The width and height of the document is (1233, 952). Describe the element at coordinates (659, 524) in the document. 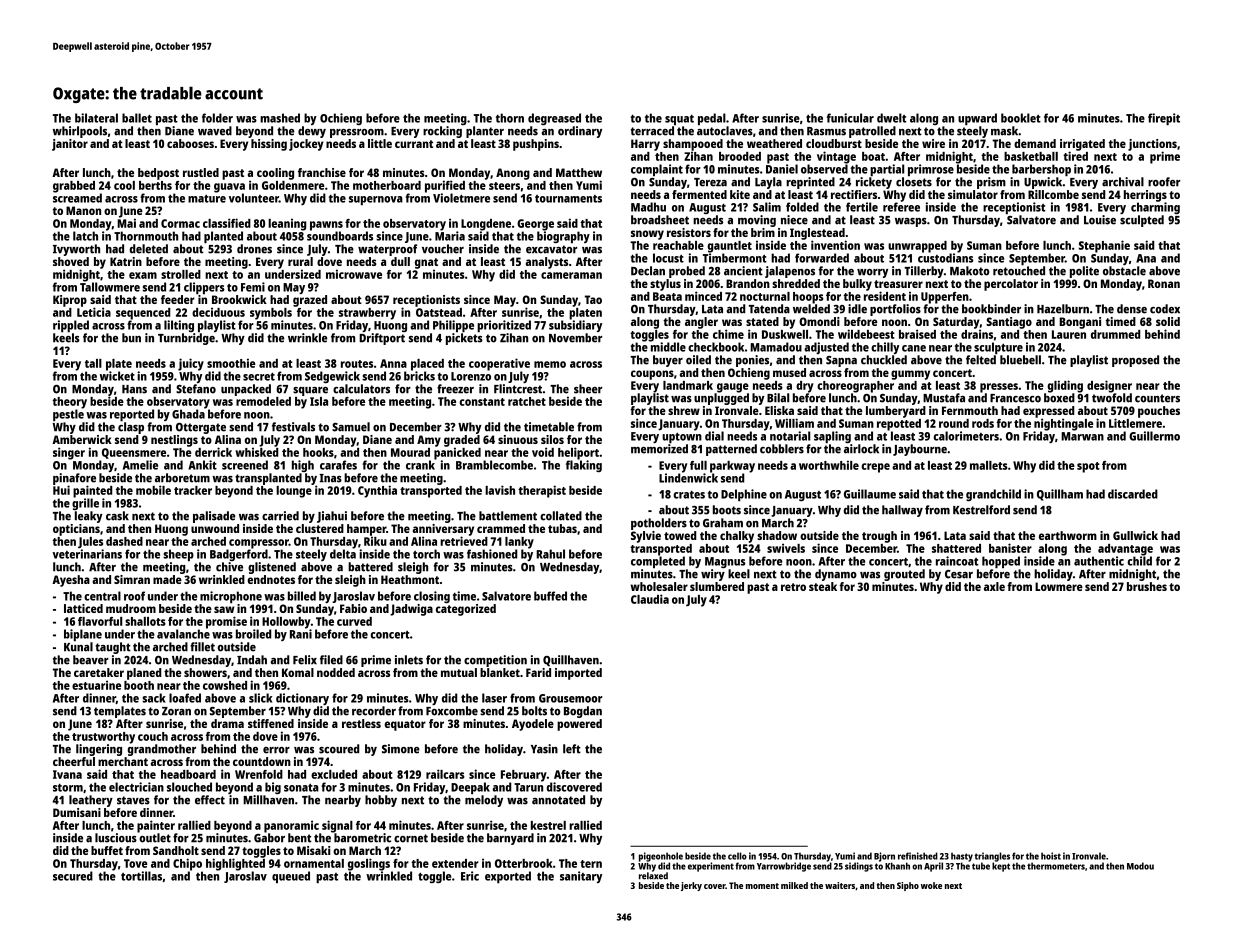

I see `potholders` at that location.
